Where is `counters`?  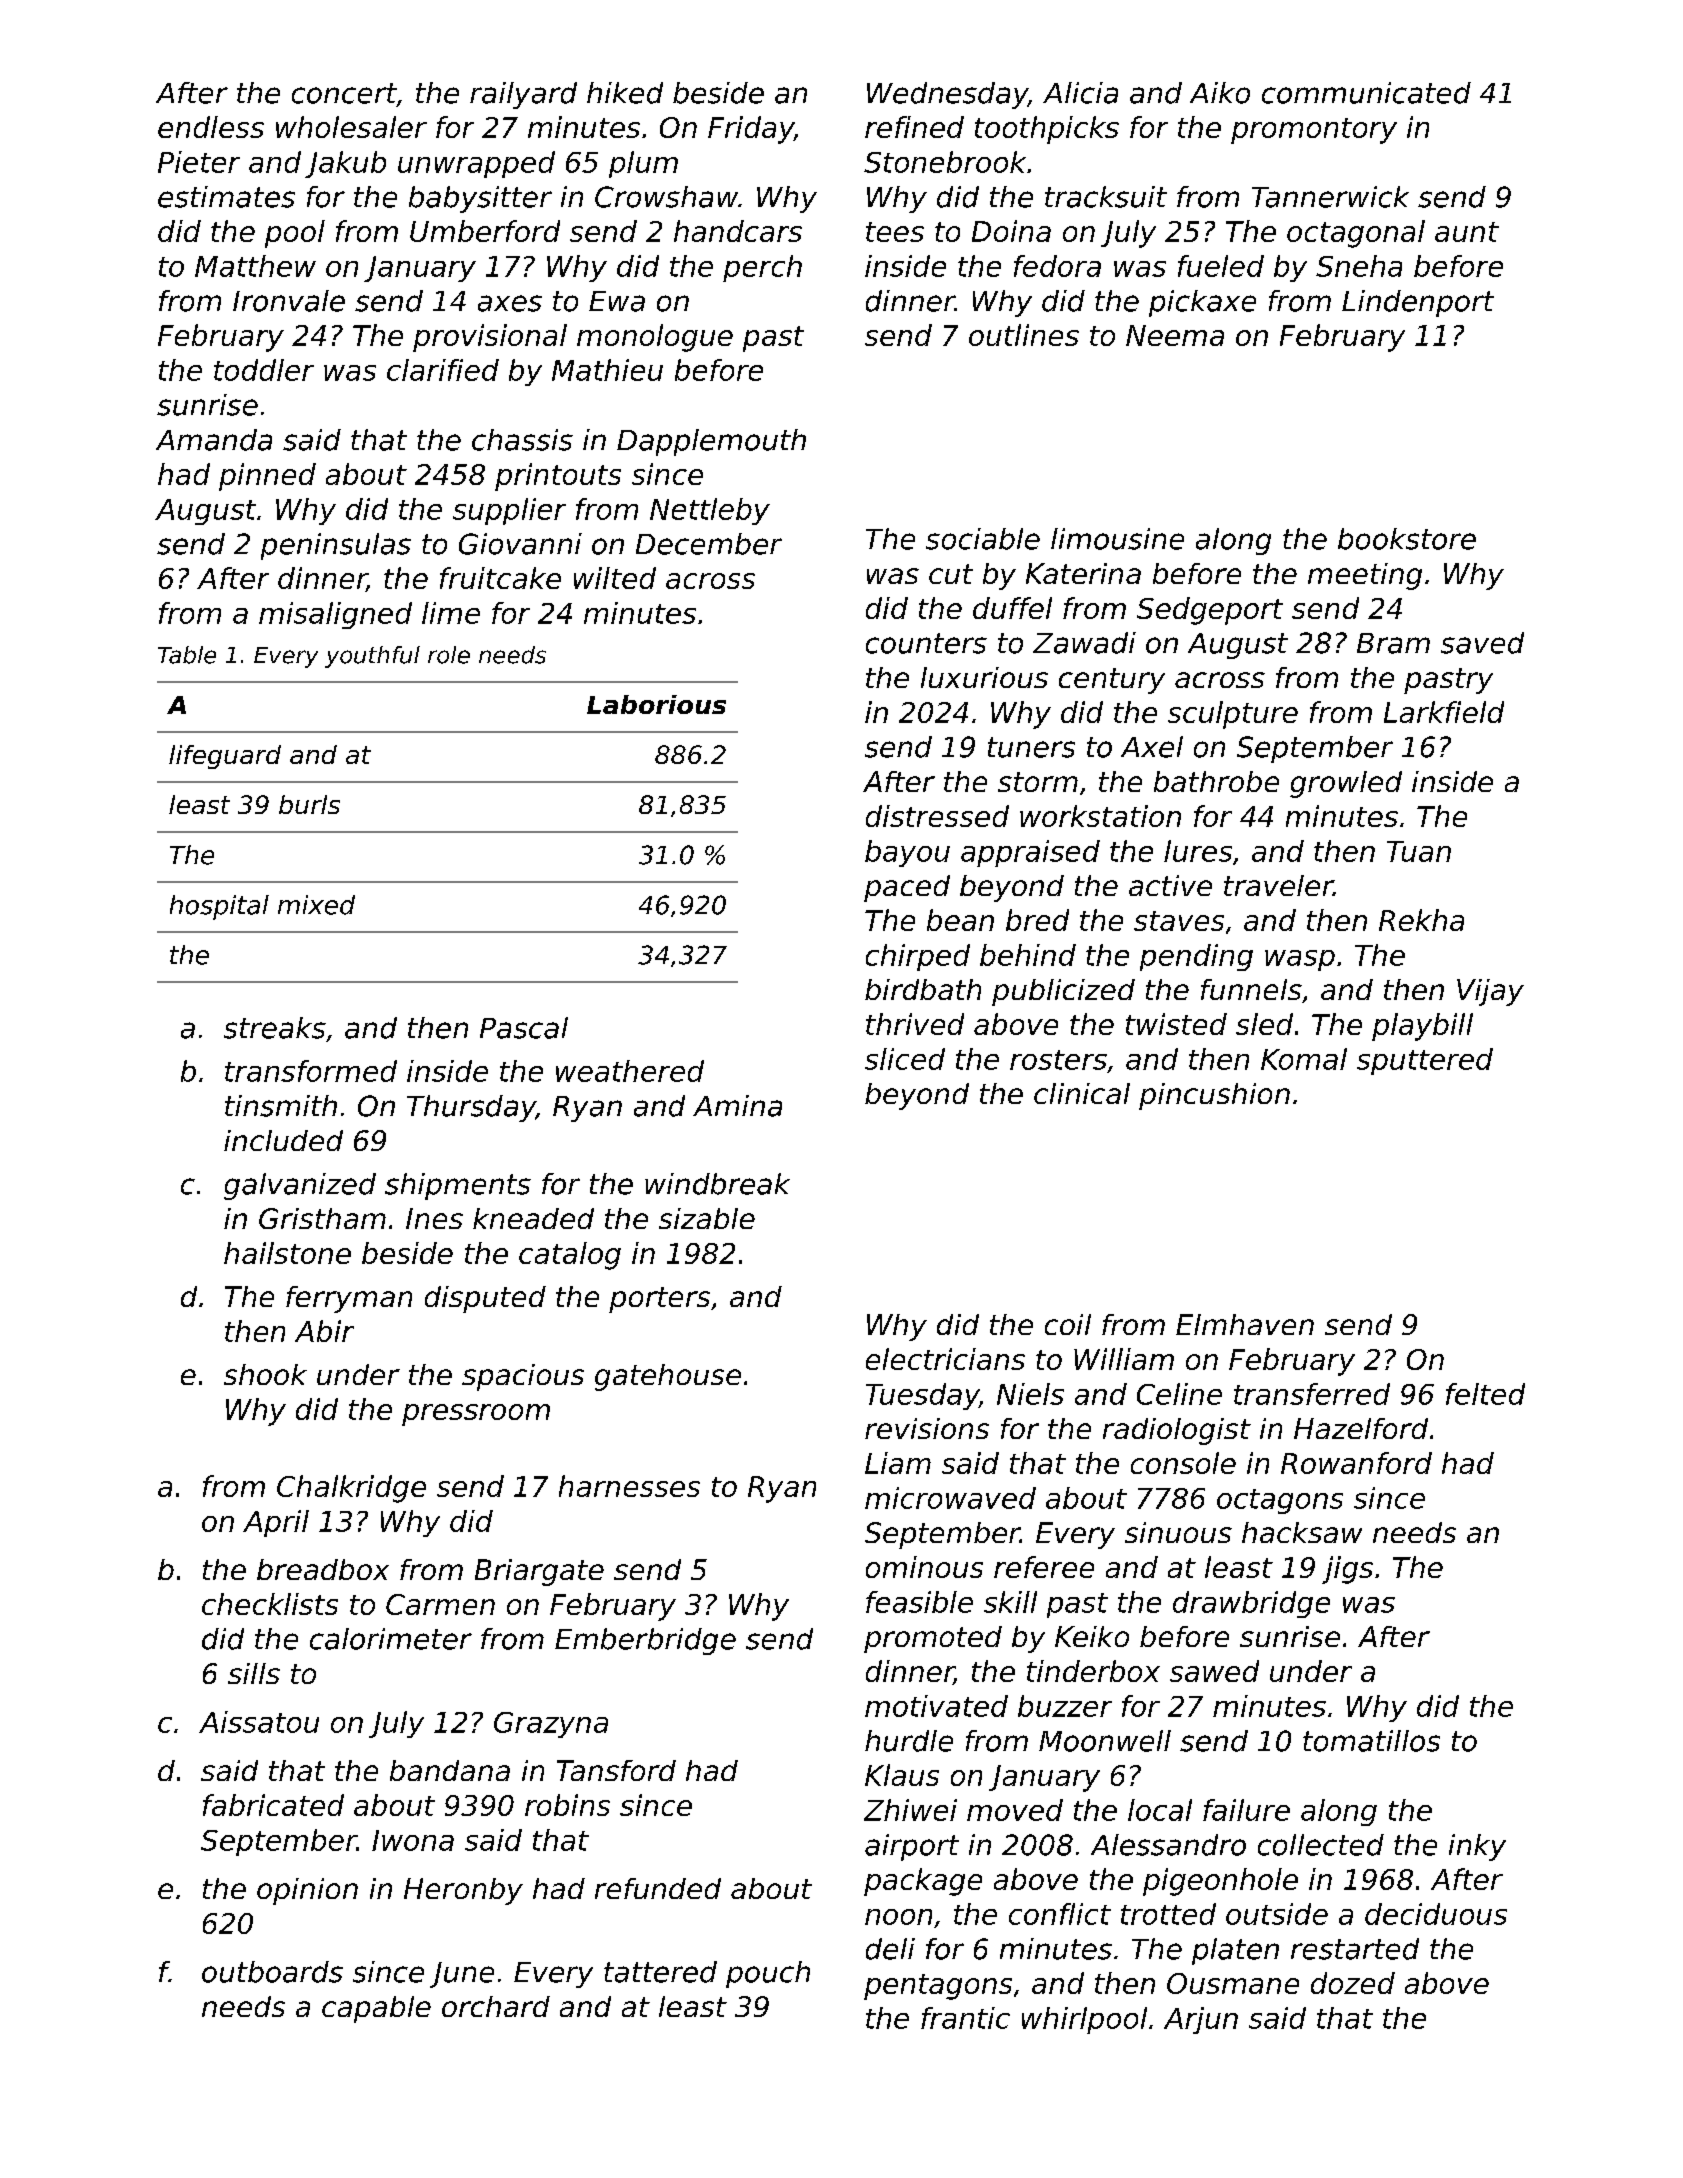
counters is located at coordinates (926, 643).
